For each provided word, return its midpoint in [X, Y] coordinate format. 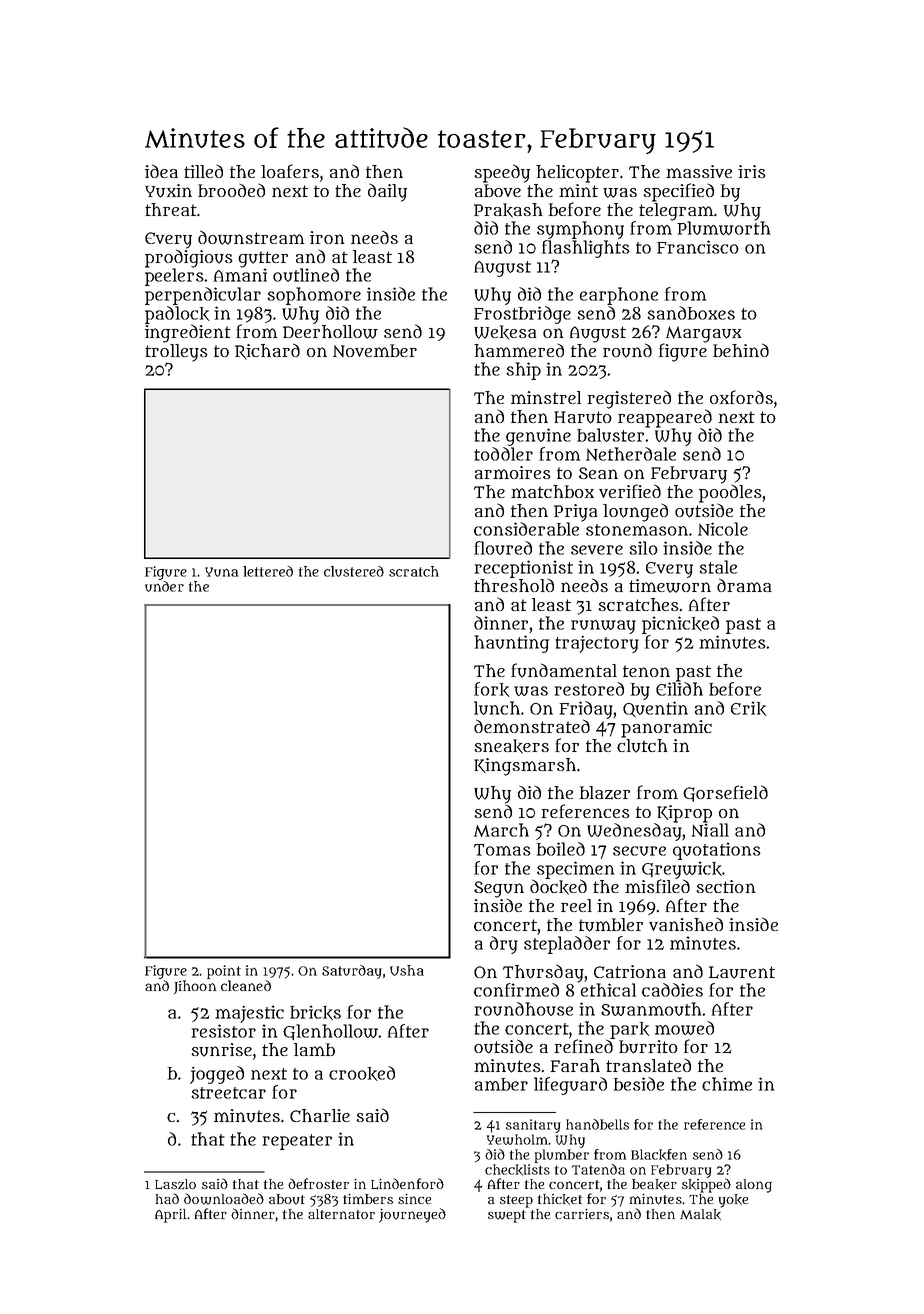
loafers [290, 171]
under [164, 586]
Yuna [221, 572]
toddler [503, 454]
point [224, 972]
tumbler [611, 925]
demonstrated [532, 726]
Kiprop [684, 814]
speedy [502, 173]
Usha [407, 970]
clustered [354, 571]
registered [629, 399]
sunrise [222, 1050]
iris [752, 171]
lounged [635, 512]
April [170, 1216]
